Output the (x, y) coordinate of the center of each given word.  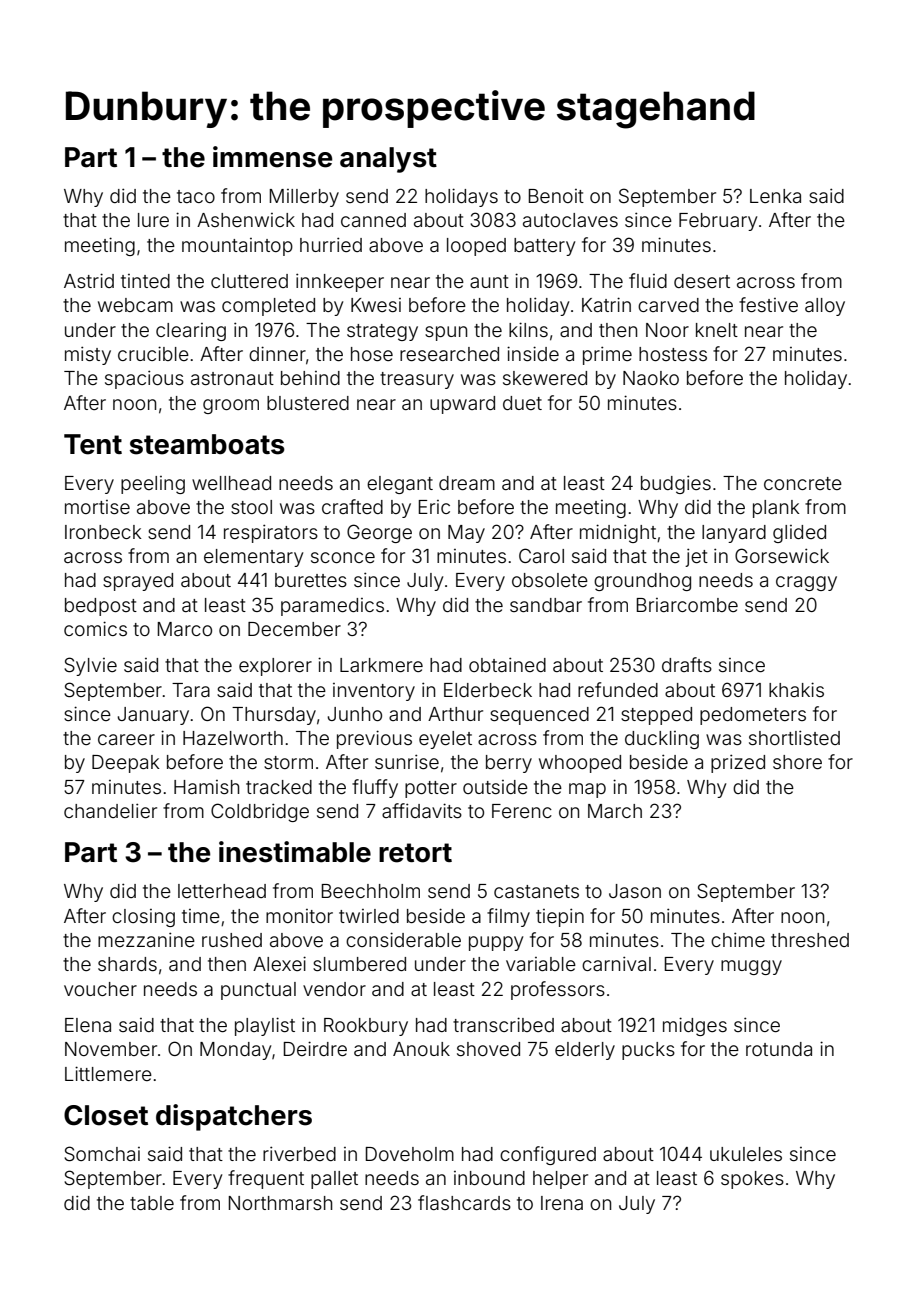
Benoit (556, 196)
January (153, 716)
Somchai (102, 1153)
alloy (825, 307)
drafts (687, 664)
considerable (403, 939)
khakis (796, 689)
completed (268, 307)
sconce (343, 557)
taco (196, 196)
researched (449, 354)
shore (797, 762)
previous (374, 739)
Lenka (775, 196)
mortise (97, 507)
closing (143, 918)
